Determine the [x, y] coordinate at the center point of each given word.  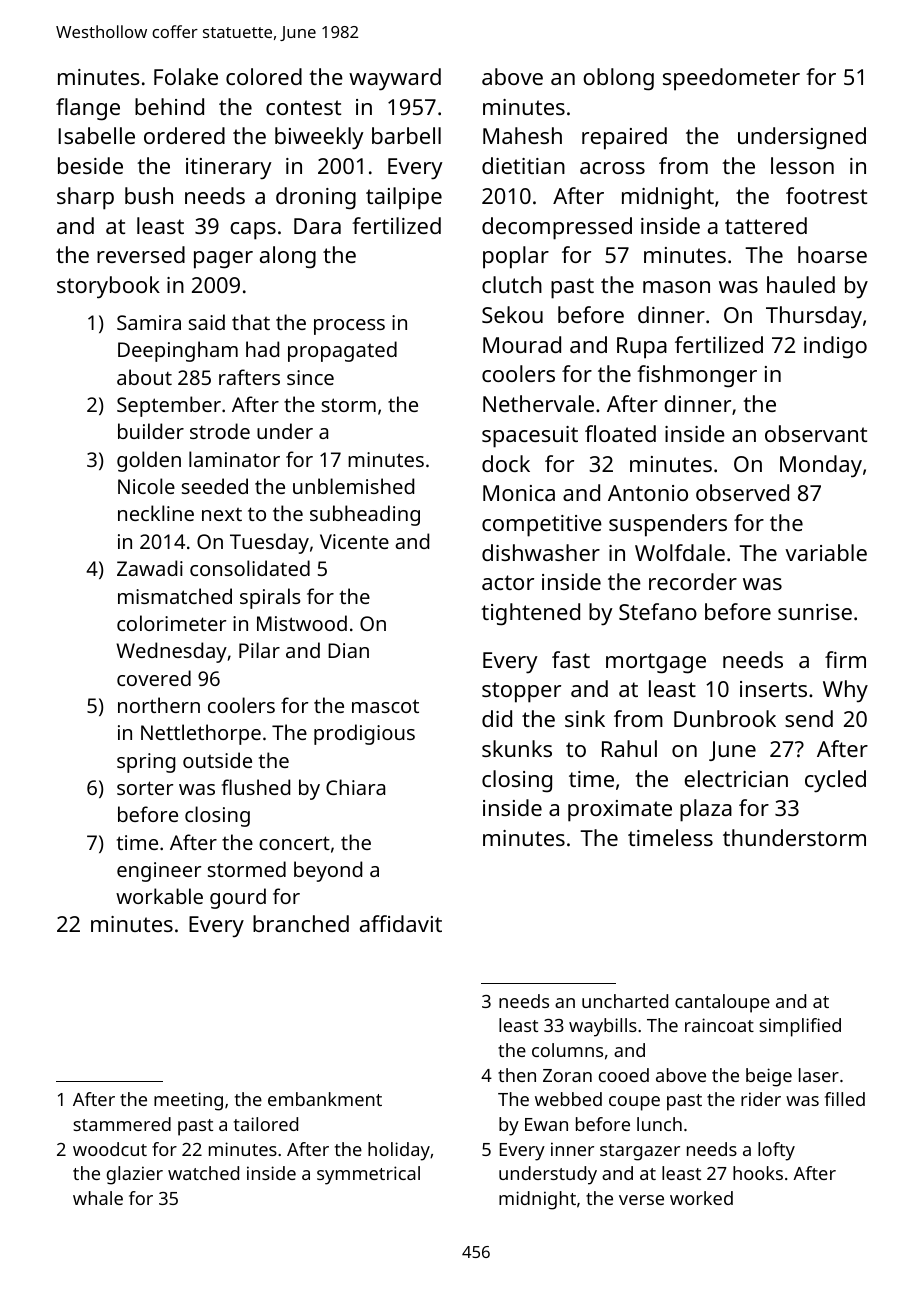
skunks [517, 748]
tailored [266, 1124]
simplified [800, 1027]
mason [676, 287]
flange [88, 109]
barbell [406, 135]
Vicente [354, 541]
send [809, 718]
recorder [693, 581]
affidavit [401, 923]
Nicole [146, 486]
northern [159, 705]
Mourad [522, 344]
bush [149, 195]
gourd [238, 898]
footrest [826, 195]
